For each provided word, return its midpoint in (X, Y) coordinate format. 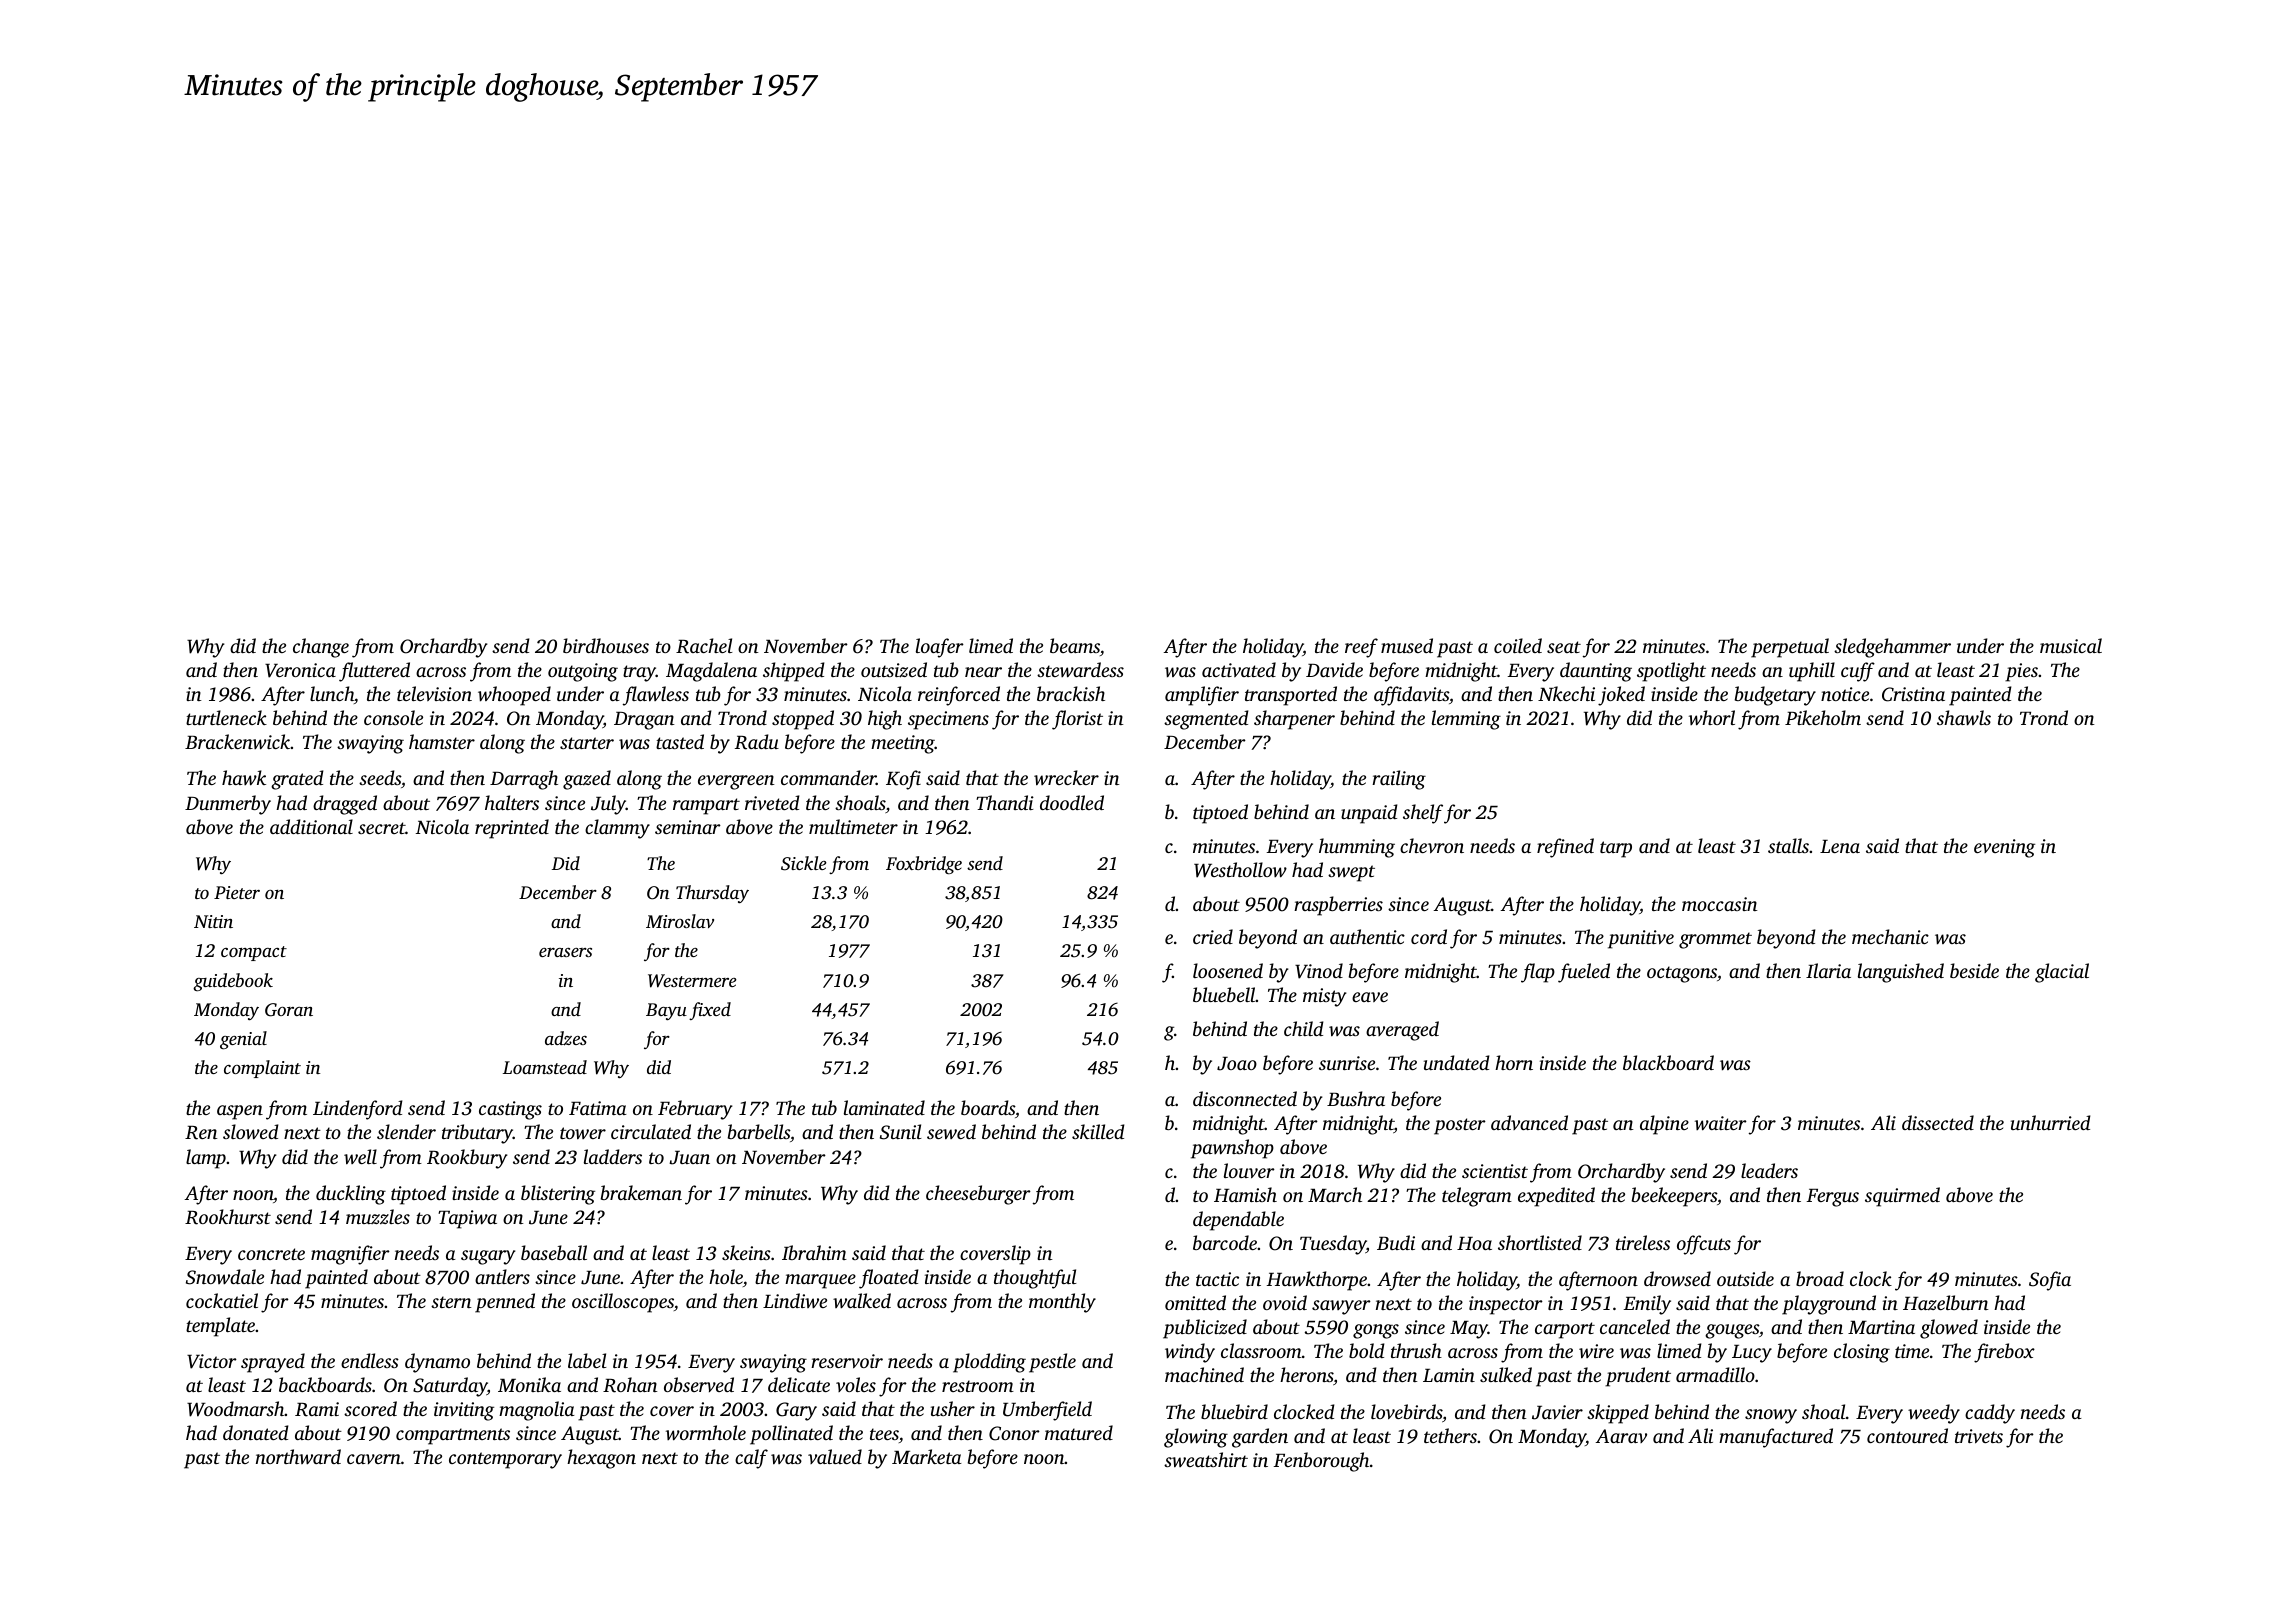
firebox (2004, 1353)
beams (1075, 645)
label (587, 1360)
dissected (1938, 1122)
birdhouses (606, 645)
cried (1213, 936)
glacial (2062, 973)
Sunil (901, 1132)
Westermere (692, 981)
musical (2071, 645)
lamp (206, 1159)
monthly (1062, 1303)
